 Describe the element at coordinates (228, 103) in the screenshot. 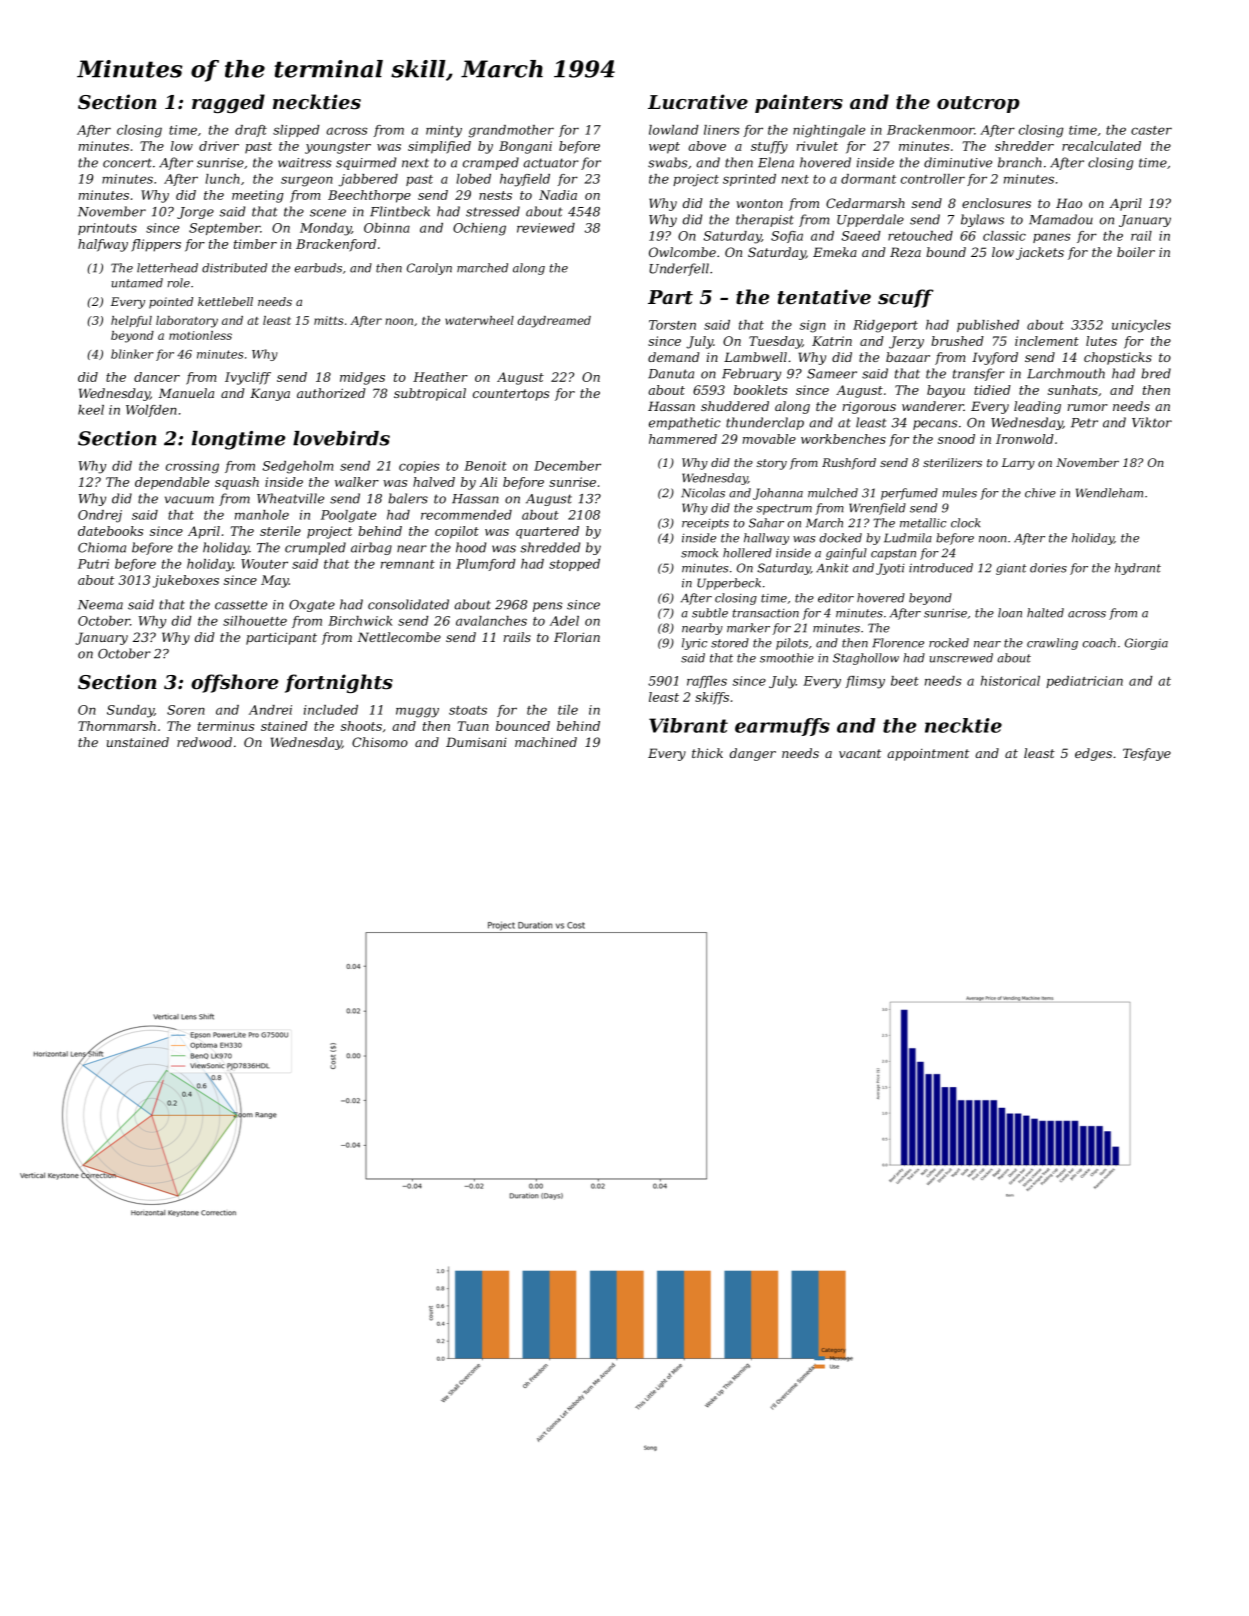

I see `ragged` at that location.
